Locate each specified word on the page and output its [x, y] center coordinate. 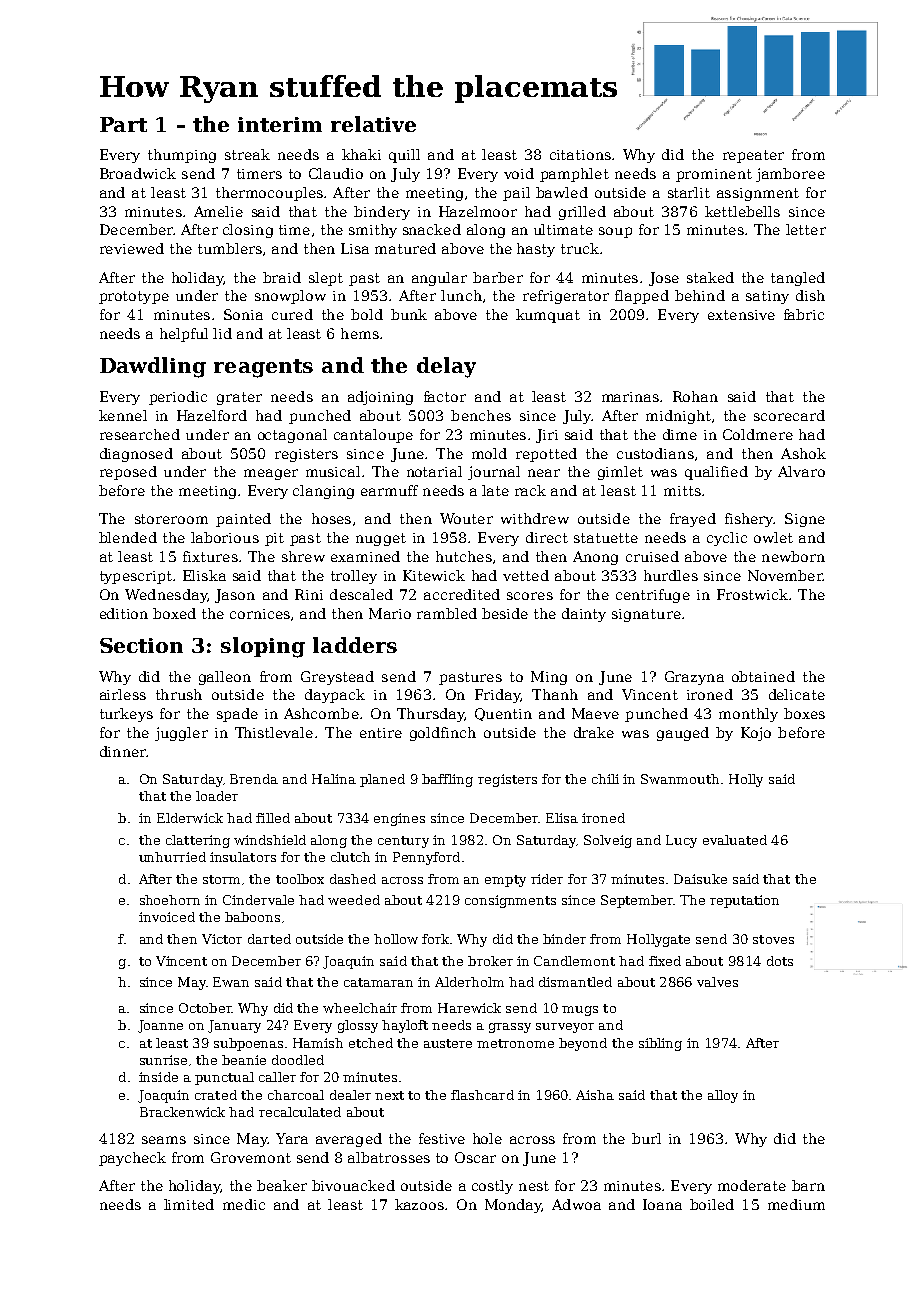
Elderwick [190, 818]
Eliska [204, 575]
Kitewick [434, 575]
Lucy [681, 841]
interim [280, 124]
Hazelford [212, 415]
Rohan [695, 396]
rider [547, 879]
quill [404, 156]
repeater [753, 156]
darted [269, 939]
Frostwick [752, 594]
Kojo [756, 734]
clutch [350, 857]
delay [446, 367]
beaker [282, 1185]
